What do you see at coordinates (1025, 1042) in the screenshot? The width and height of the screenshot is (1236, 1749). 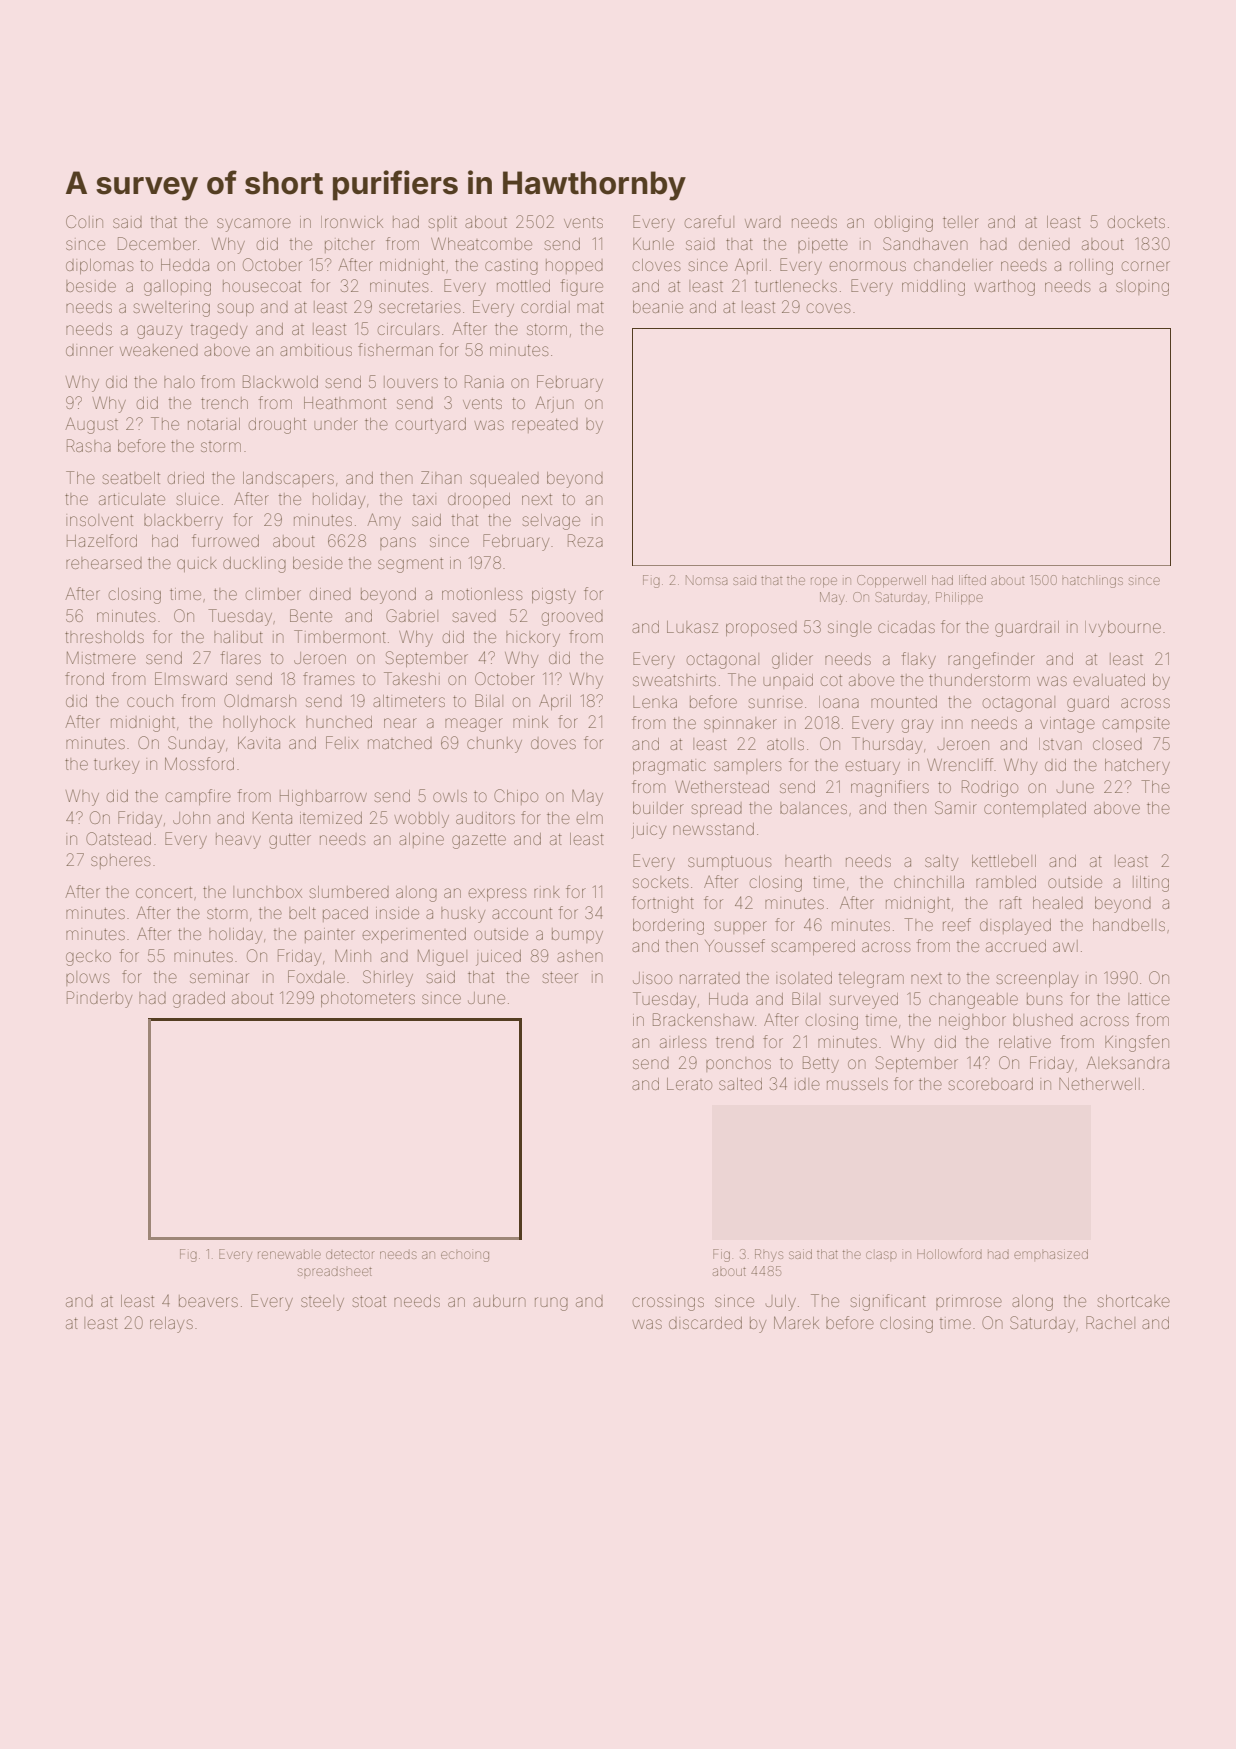 I see `relative` at bounding box center [1025, 1042].
